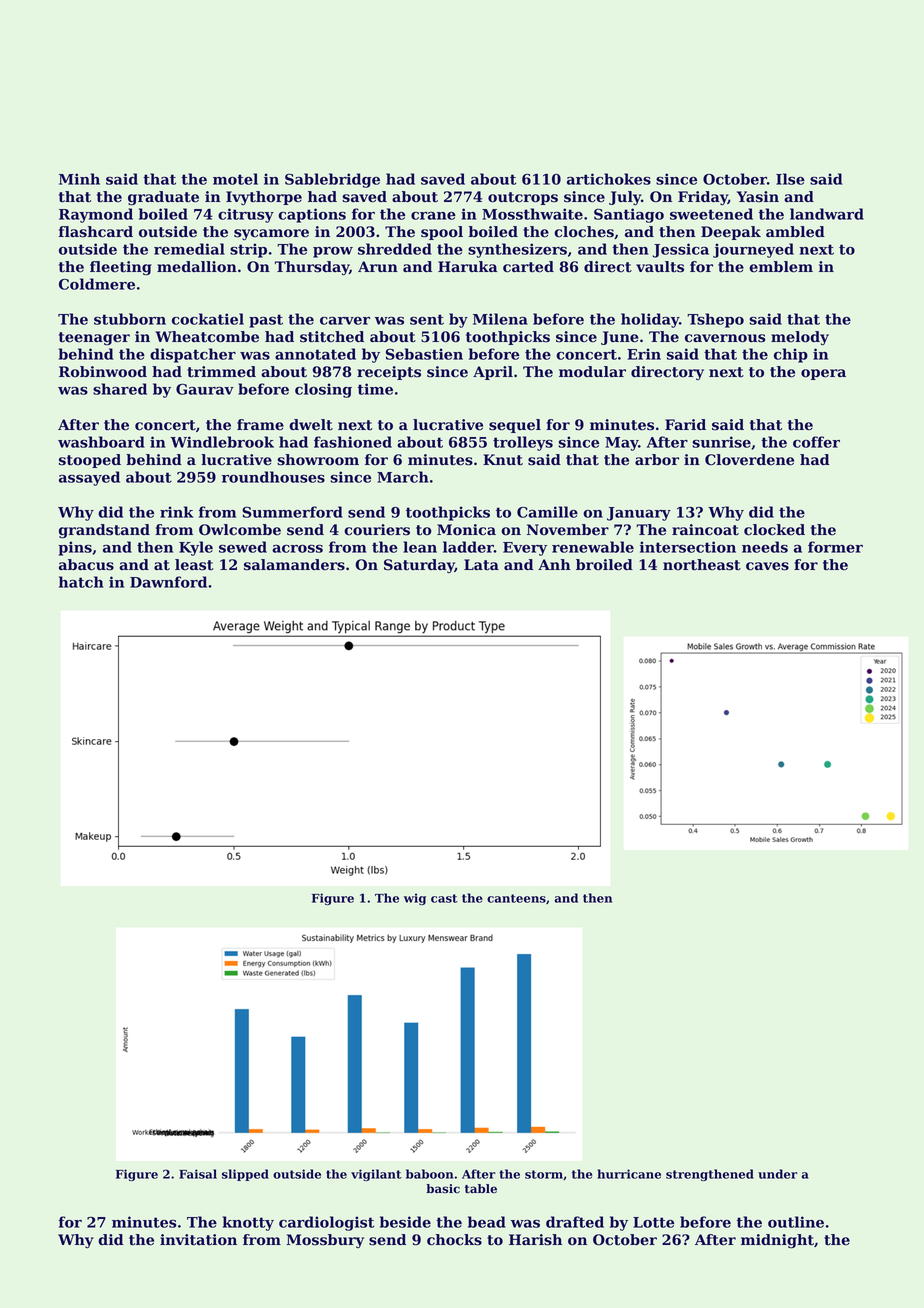  Describe the element at coordinates (332, 180) in the screenshot. I see `Sablebridge` at that location.
